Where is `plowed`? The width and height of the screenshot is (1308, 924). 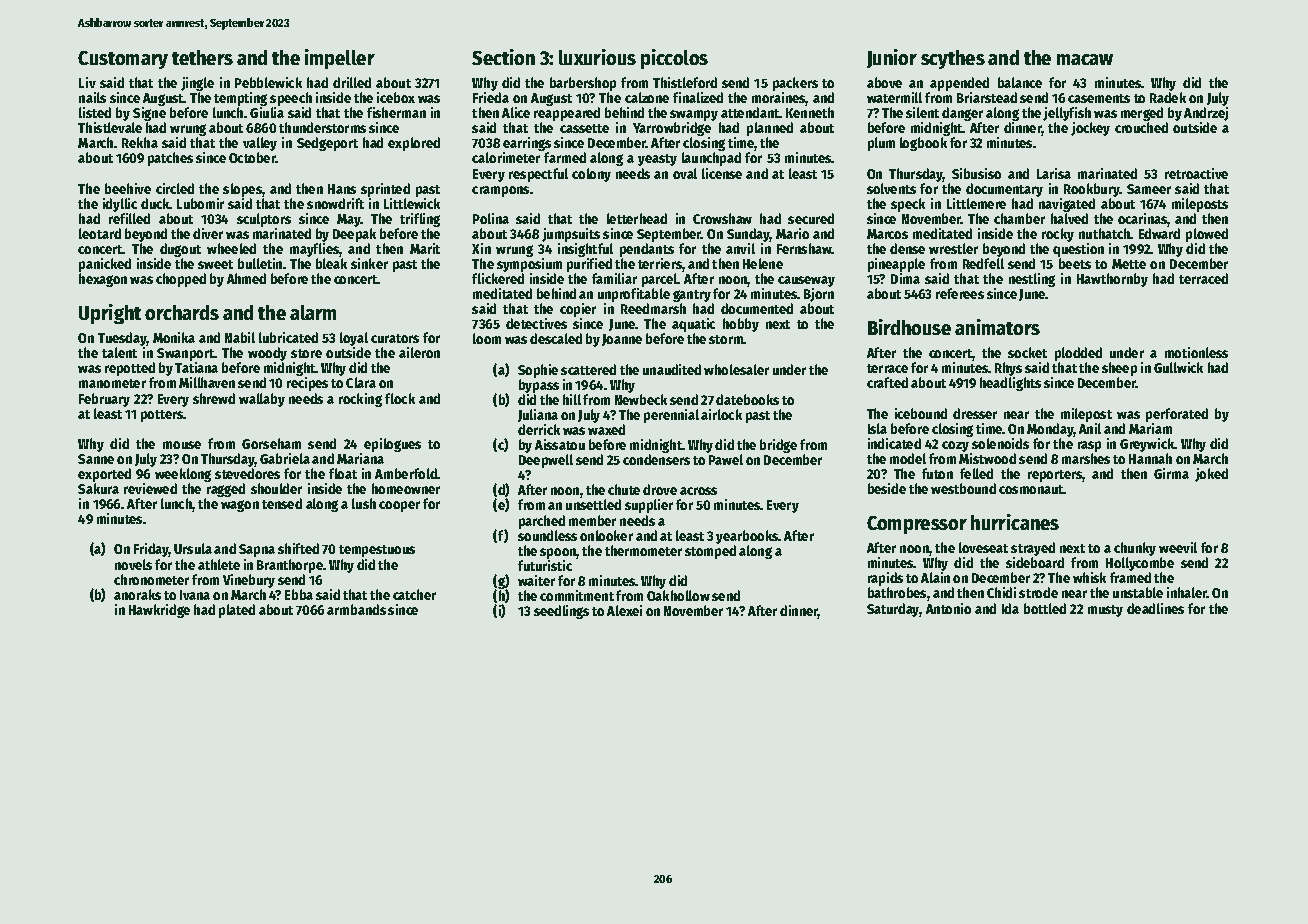
plowed is located at coordinates (1207, 235).
